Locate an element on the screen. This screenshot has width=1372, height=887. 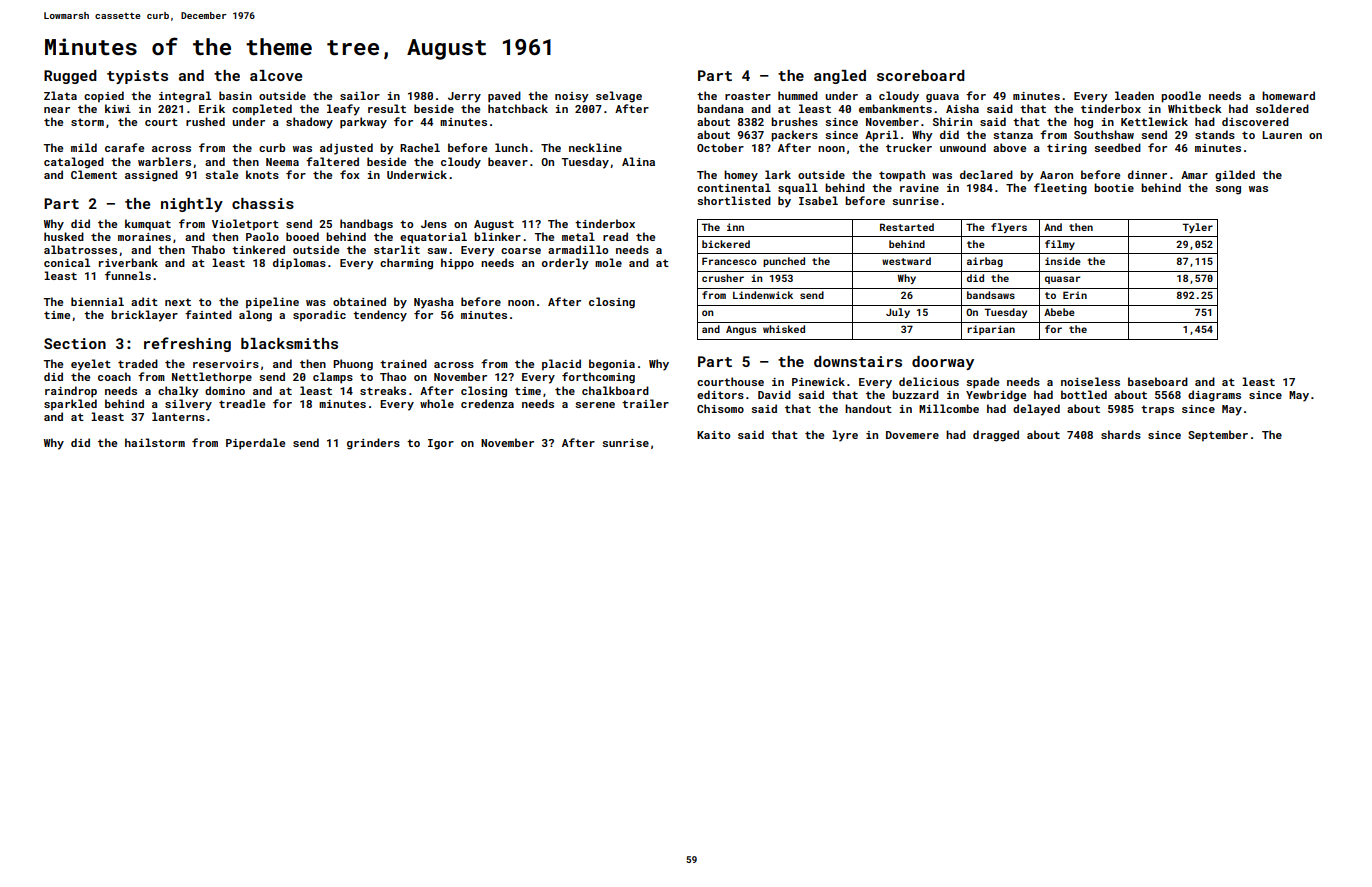
Isabel is located at coordinates (818, 200).
